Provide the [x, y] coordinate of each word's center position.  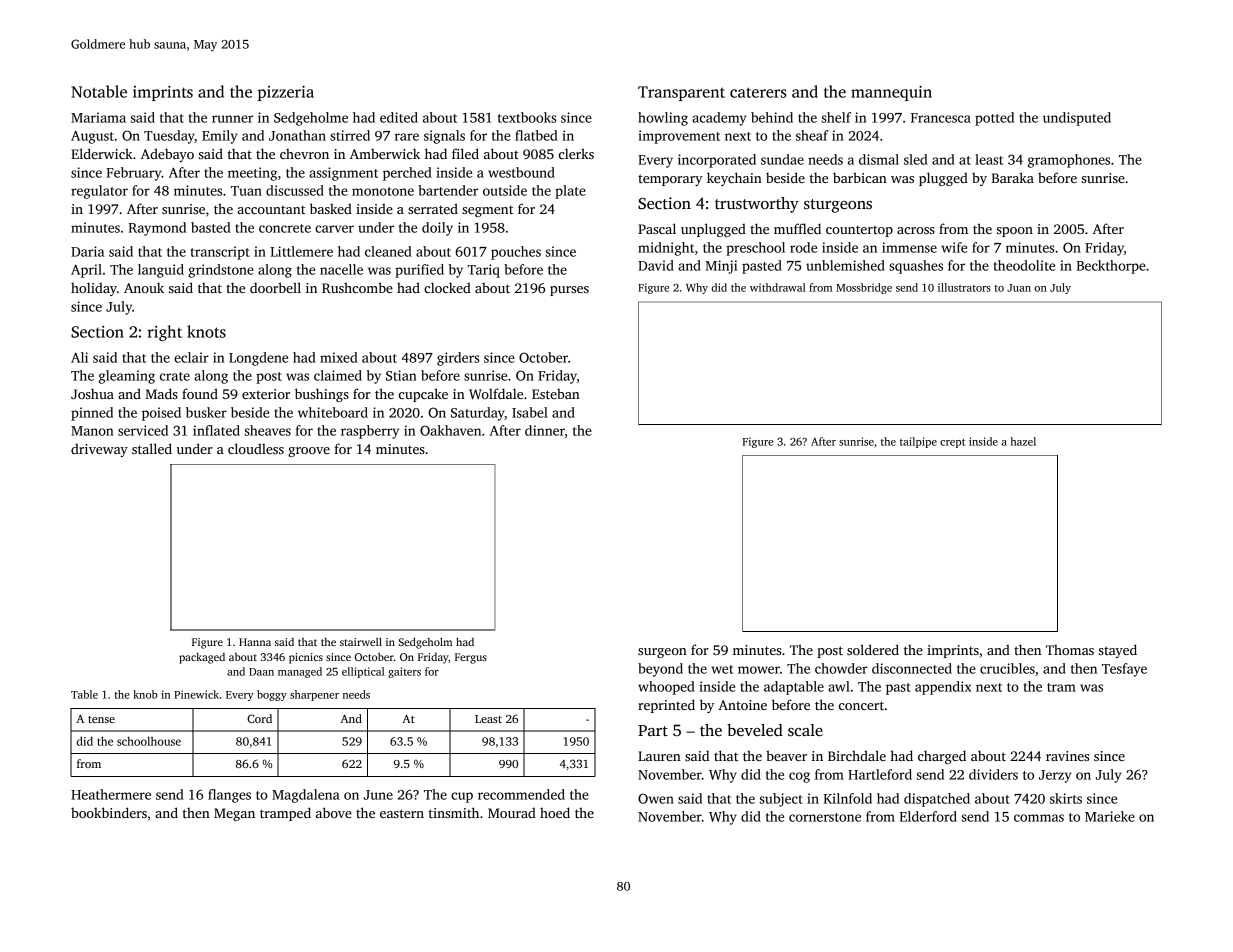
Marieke [1110, 816]
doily [437, 229]
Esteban [556, 393]
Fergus [471, 658]
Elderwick [102, 153]
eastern [402, 813]
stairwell [361, 641]
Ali [79, 357]
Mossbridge [864, 288]
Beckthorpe [1111, 267]
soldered [873, 649]
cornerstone [825, 817]
